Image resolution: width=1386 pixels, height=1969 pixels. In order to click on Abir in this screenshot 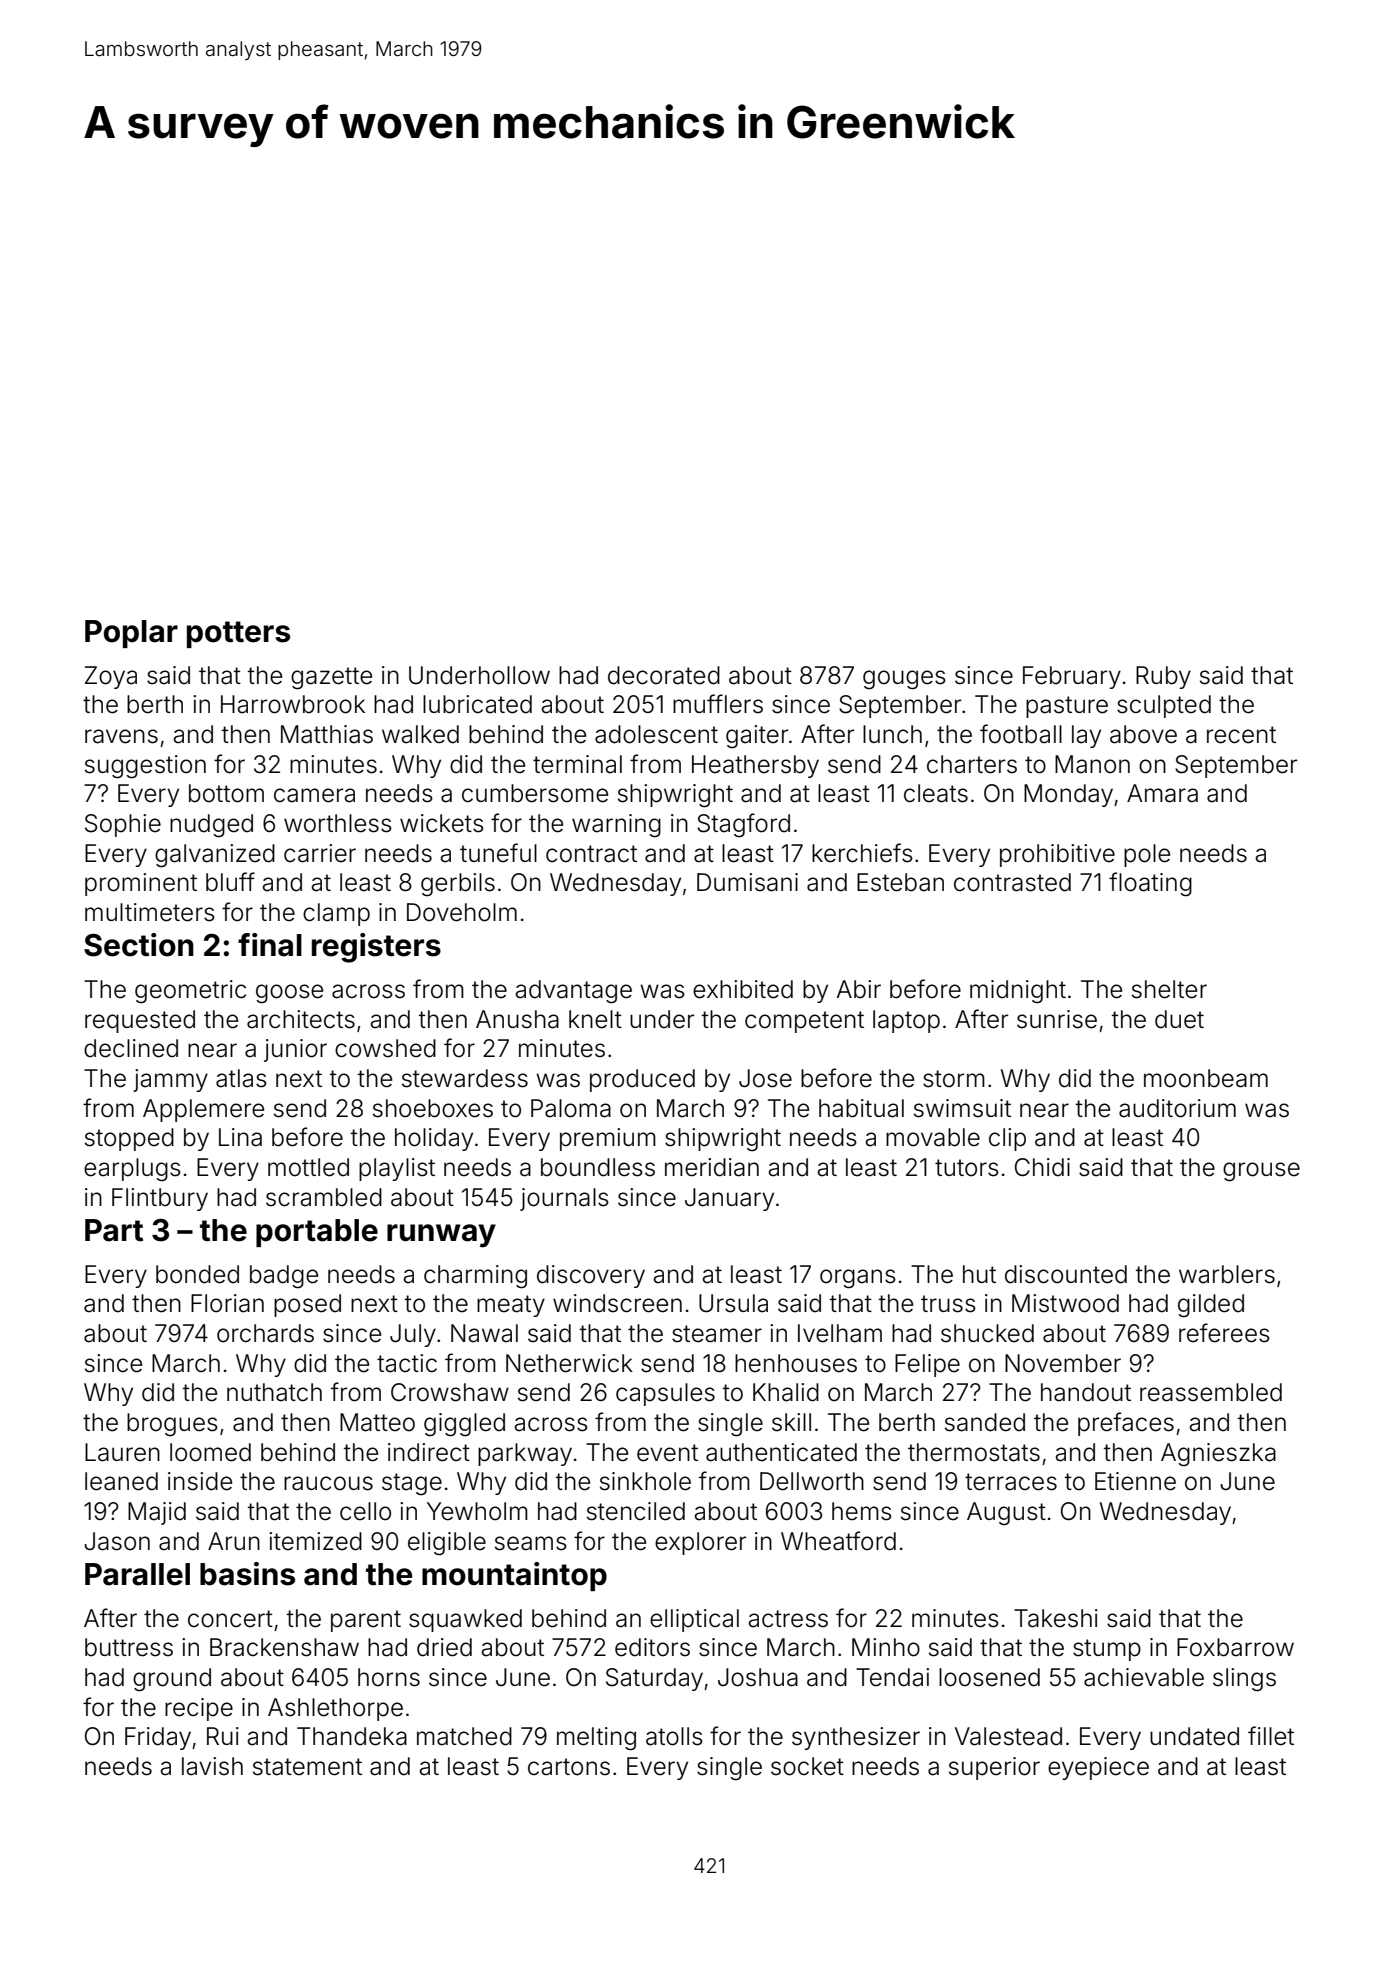, I will do `click(859, 989)`.
